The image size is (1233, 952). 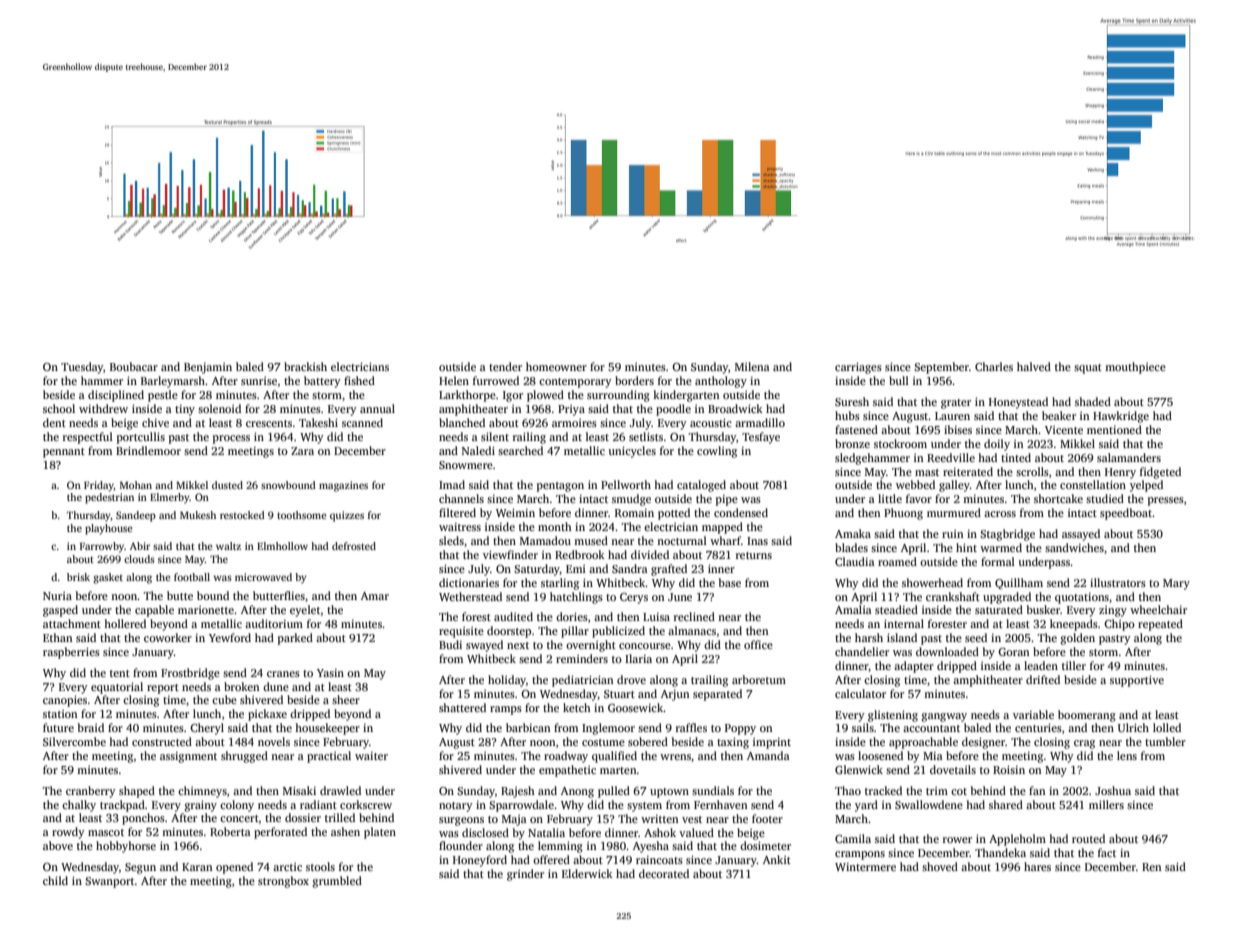 What do you see at coordinates (58, 727) in the image?
I see `future` at bounding box center [58, 727].
